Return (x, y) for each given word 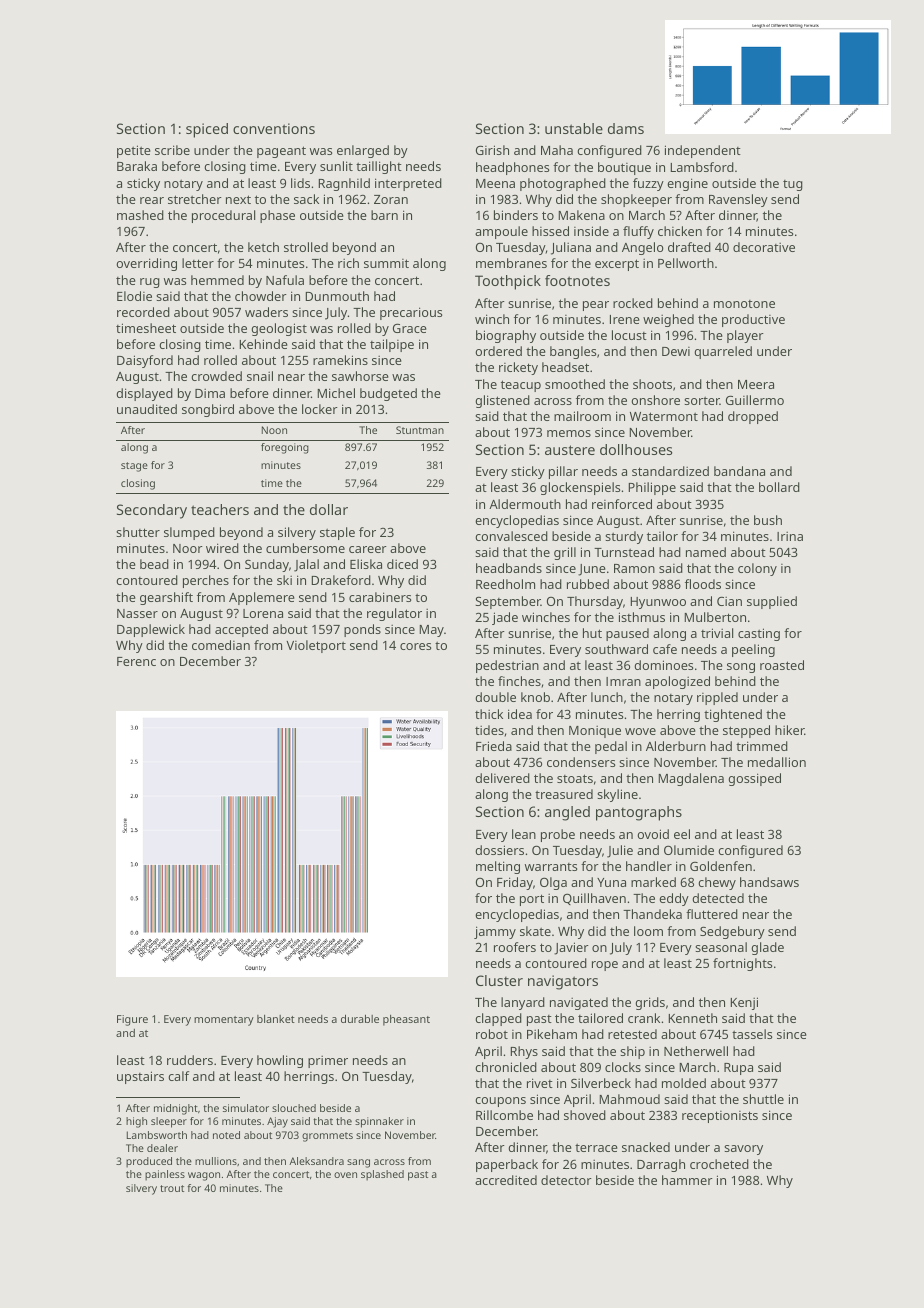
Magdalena (691, 779)
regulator (394, 614)
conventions (274, 128)
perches (206, 581)
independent (703, 151)
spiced (207, 130)
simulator (246, 1108)
